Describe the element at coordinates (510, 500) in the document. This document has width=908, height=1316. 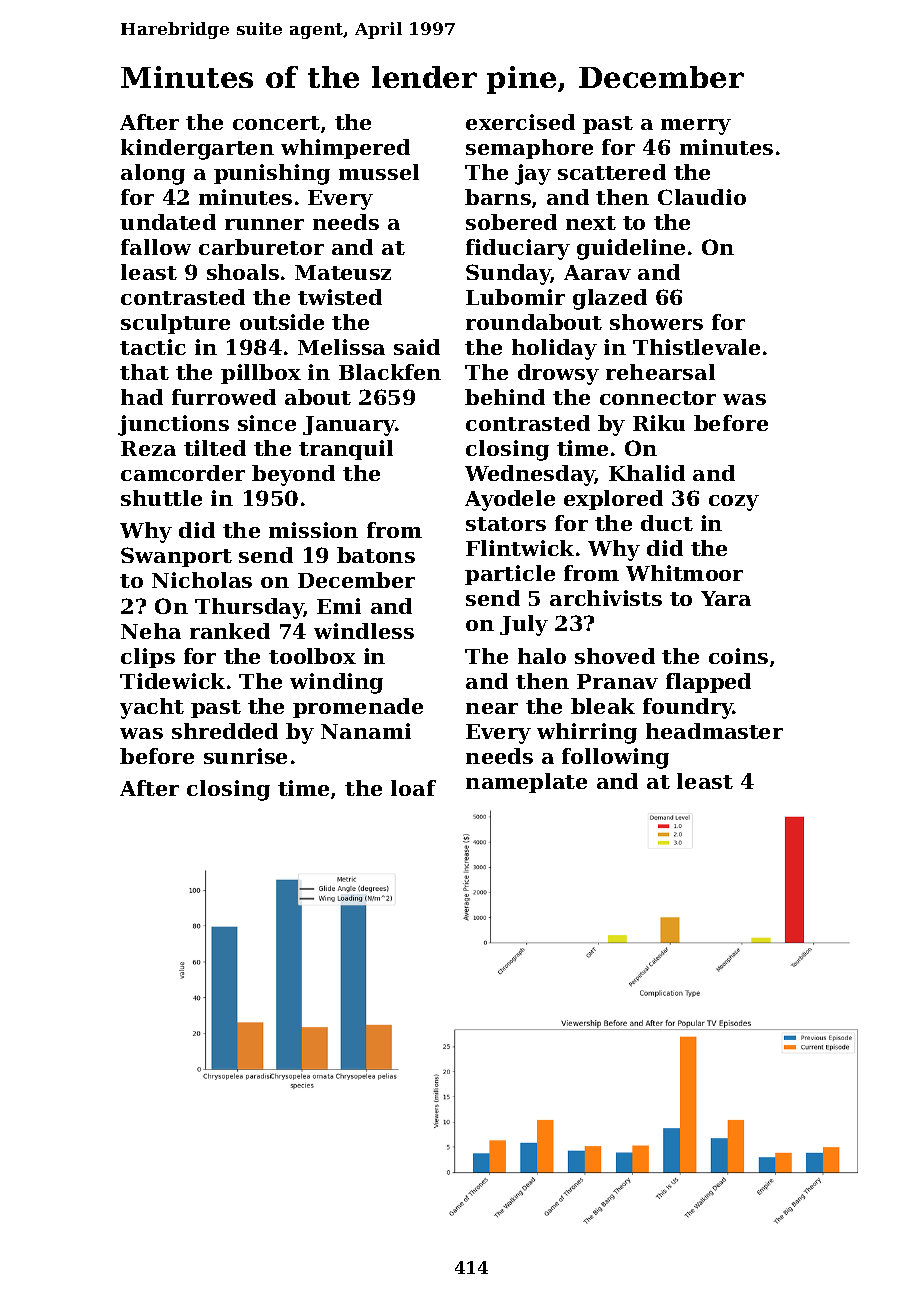
I see `Ayodele` at that location.
